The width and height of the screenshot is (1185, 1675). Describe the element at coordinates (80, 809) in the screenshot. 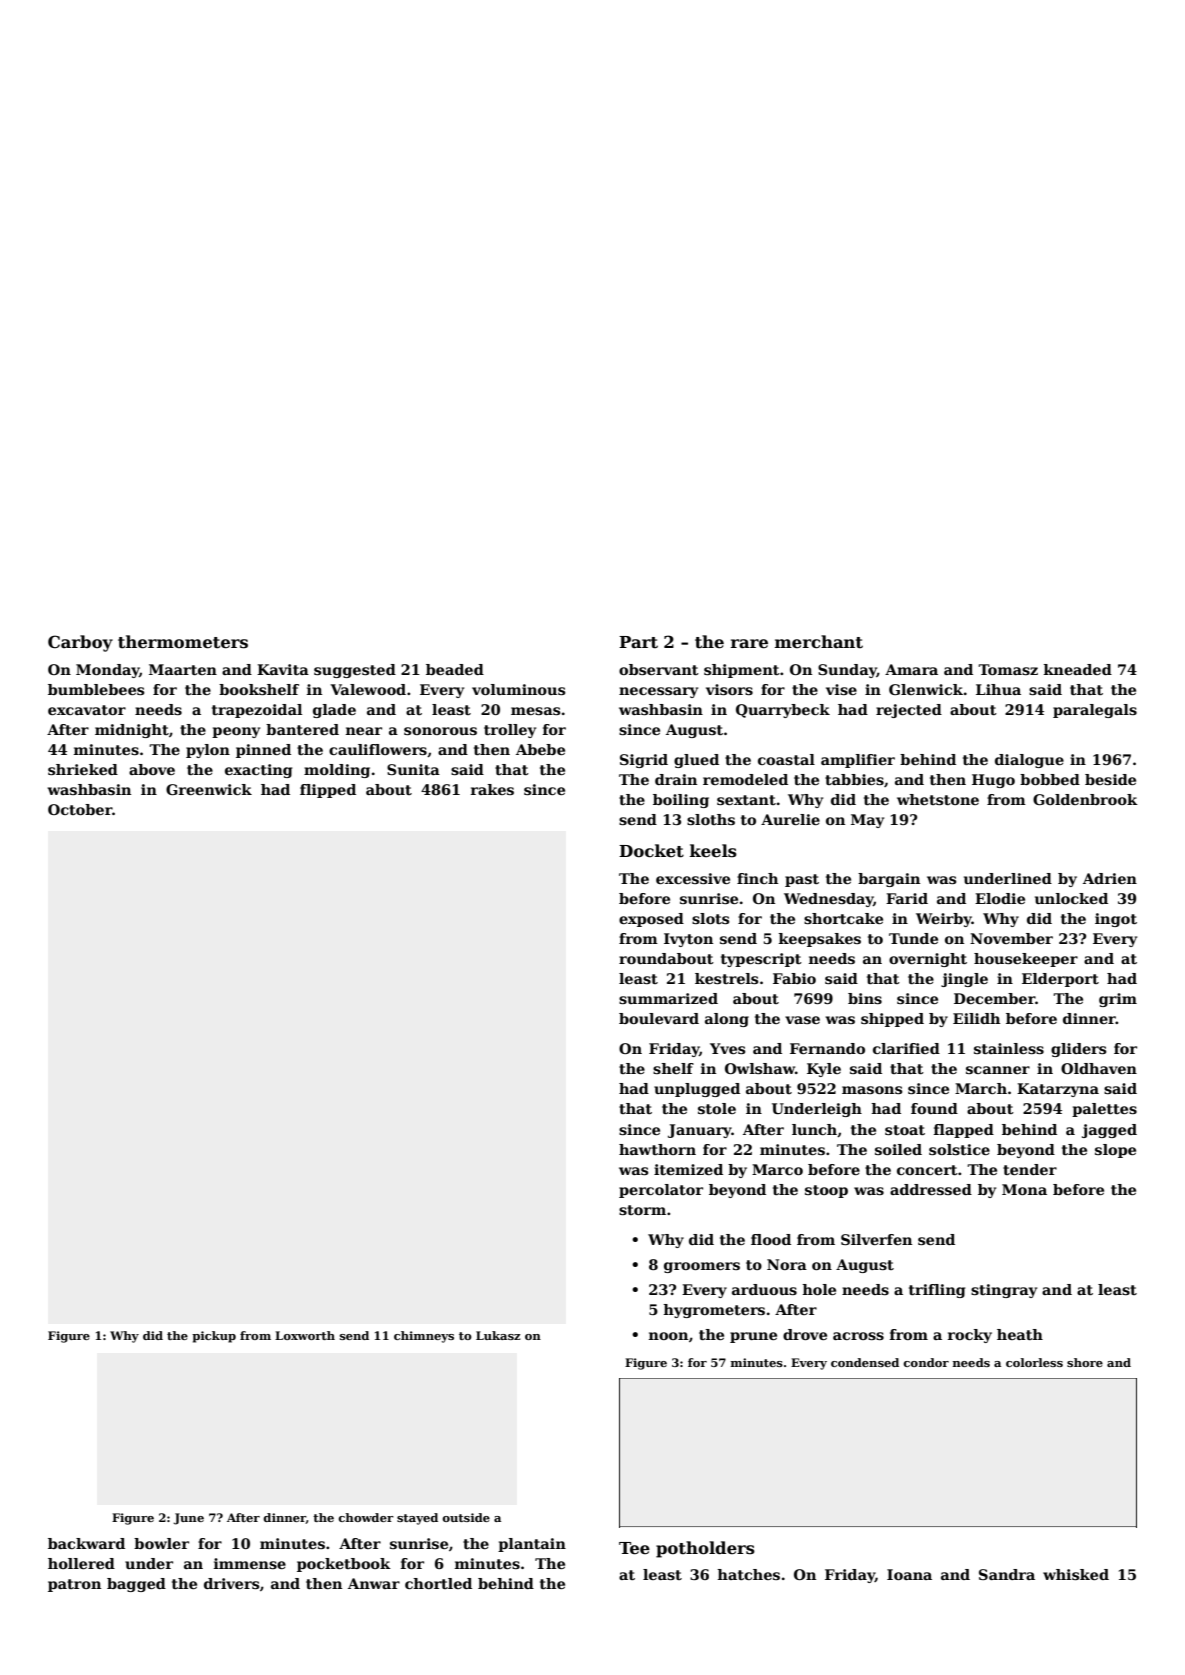

I see `October` at that location.
